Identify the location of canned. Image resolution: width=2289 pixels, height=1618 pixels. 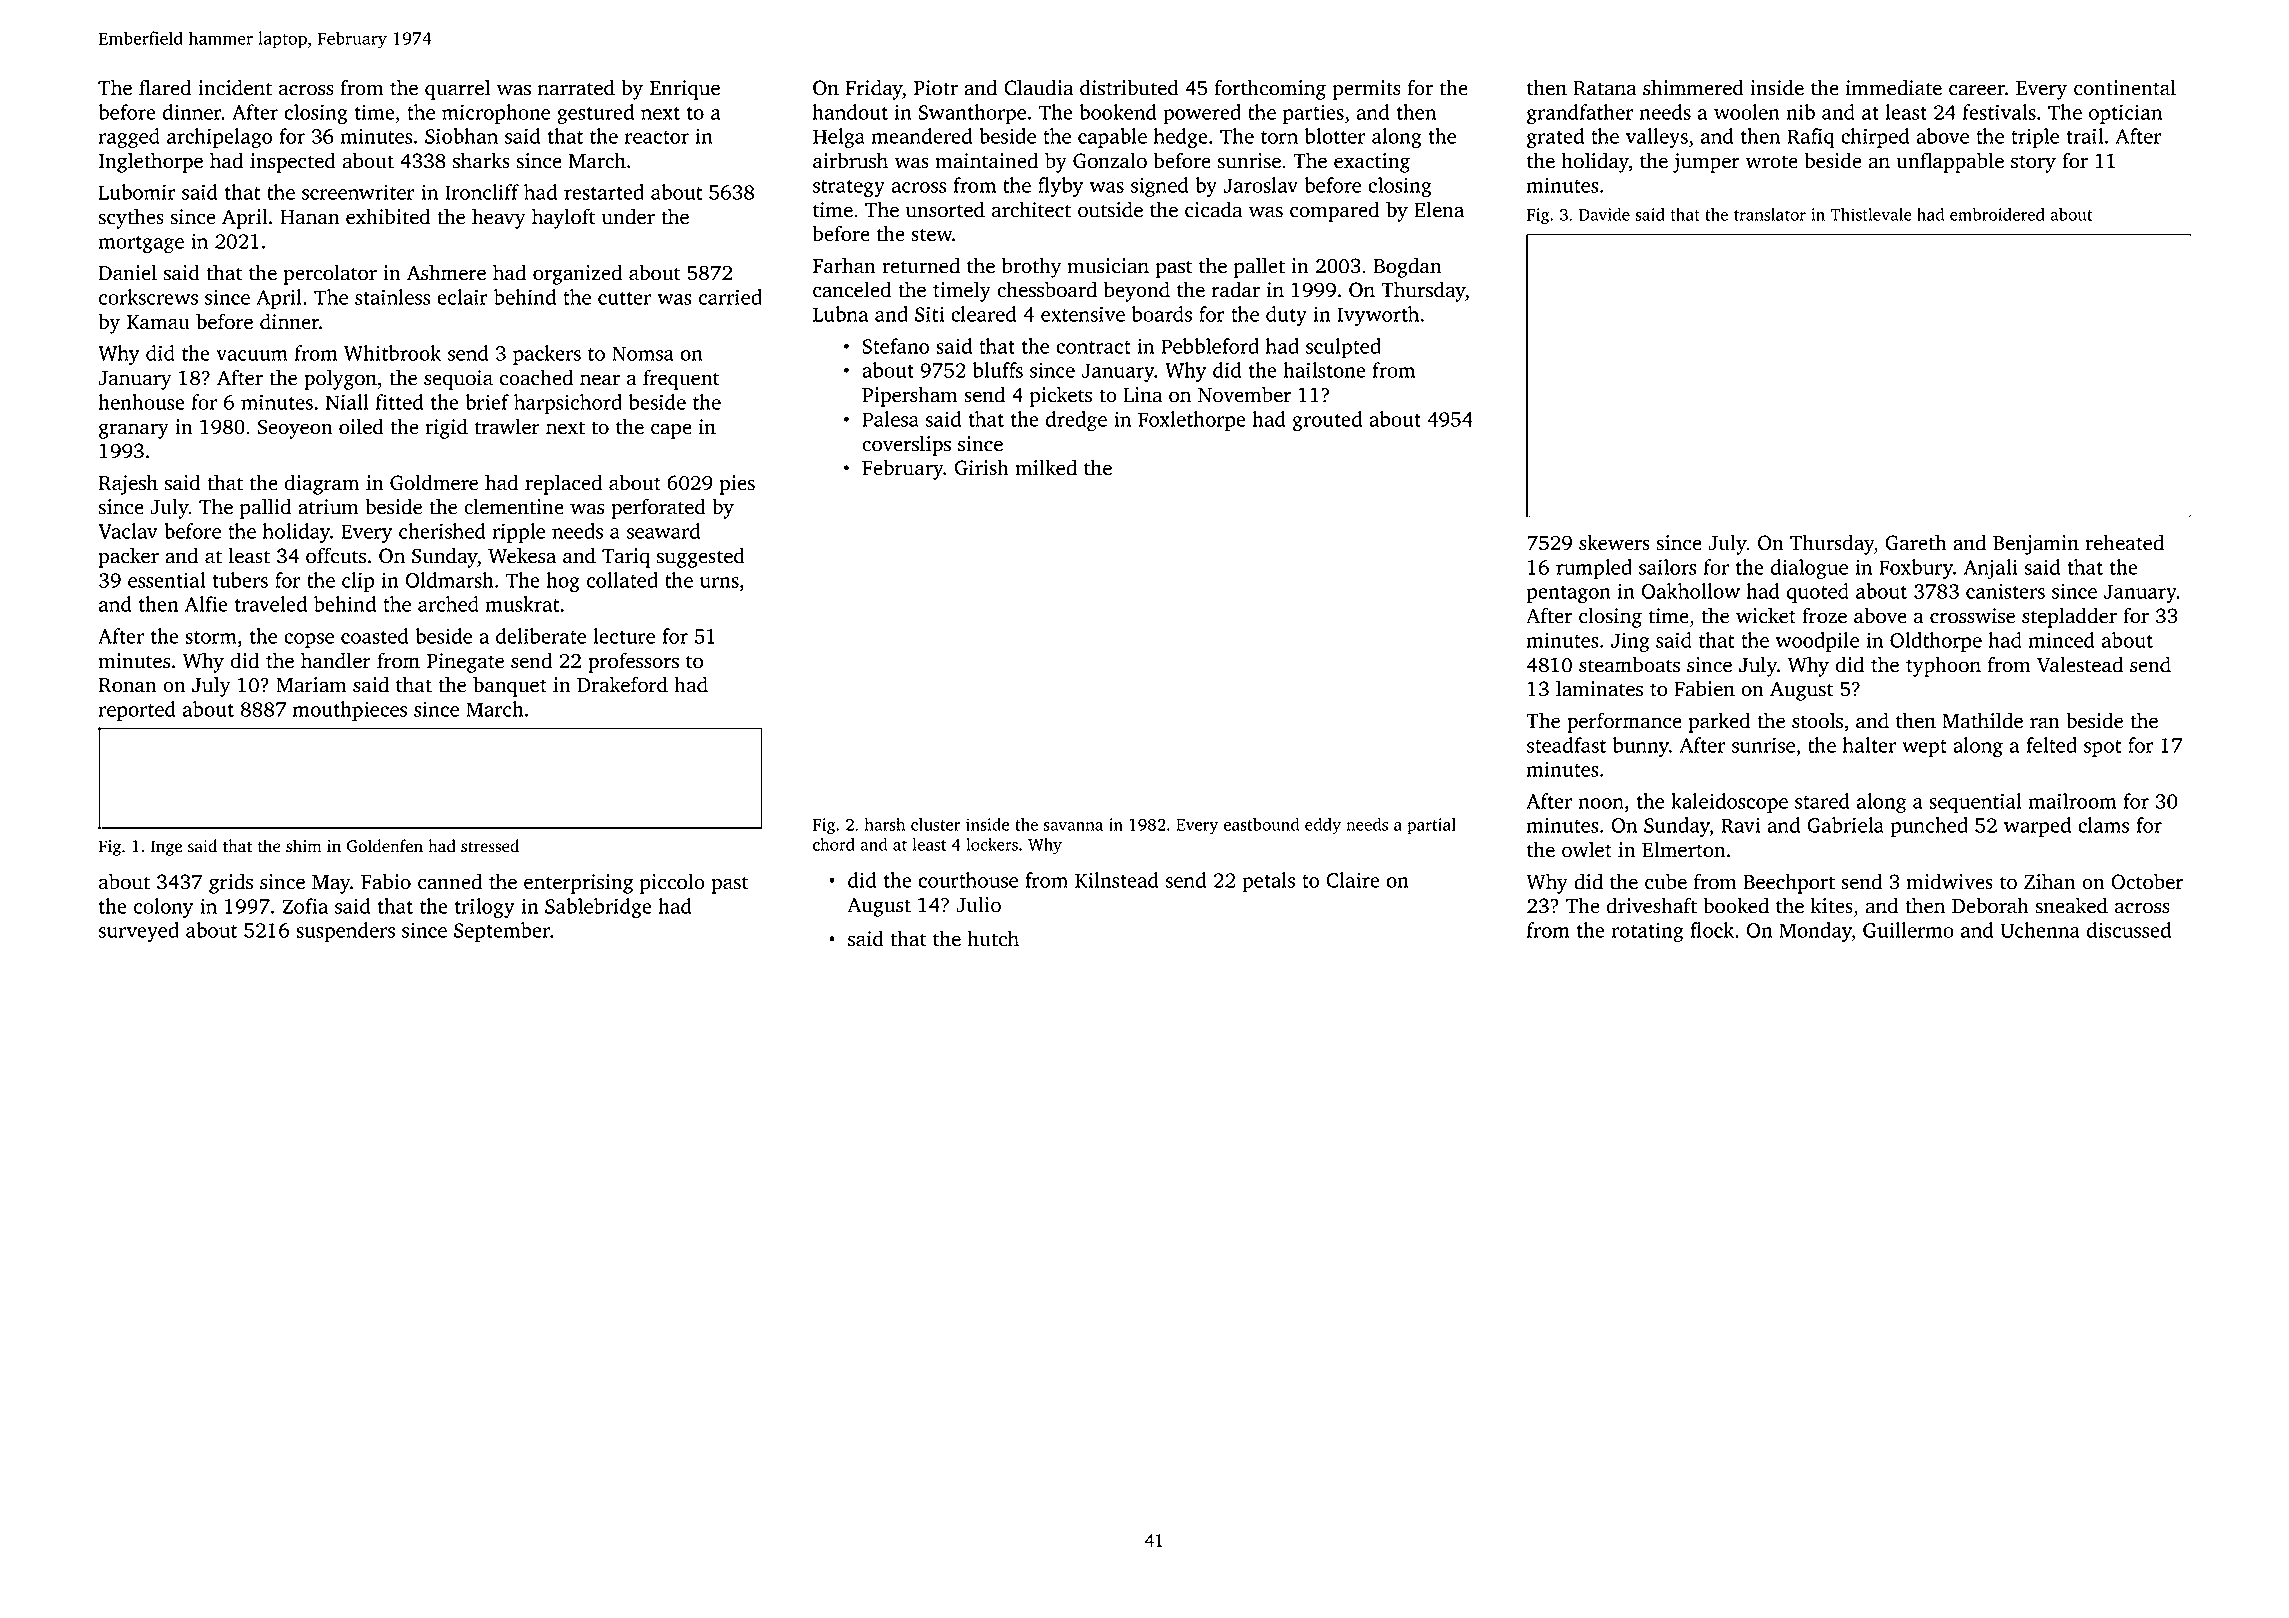
(450, 881).
